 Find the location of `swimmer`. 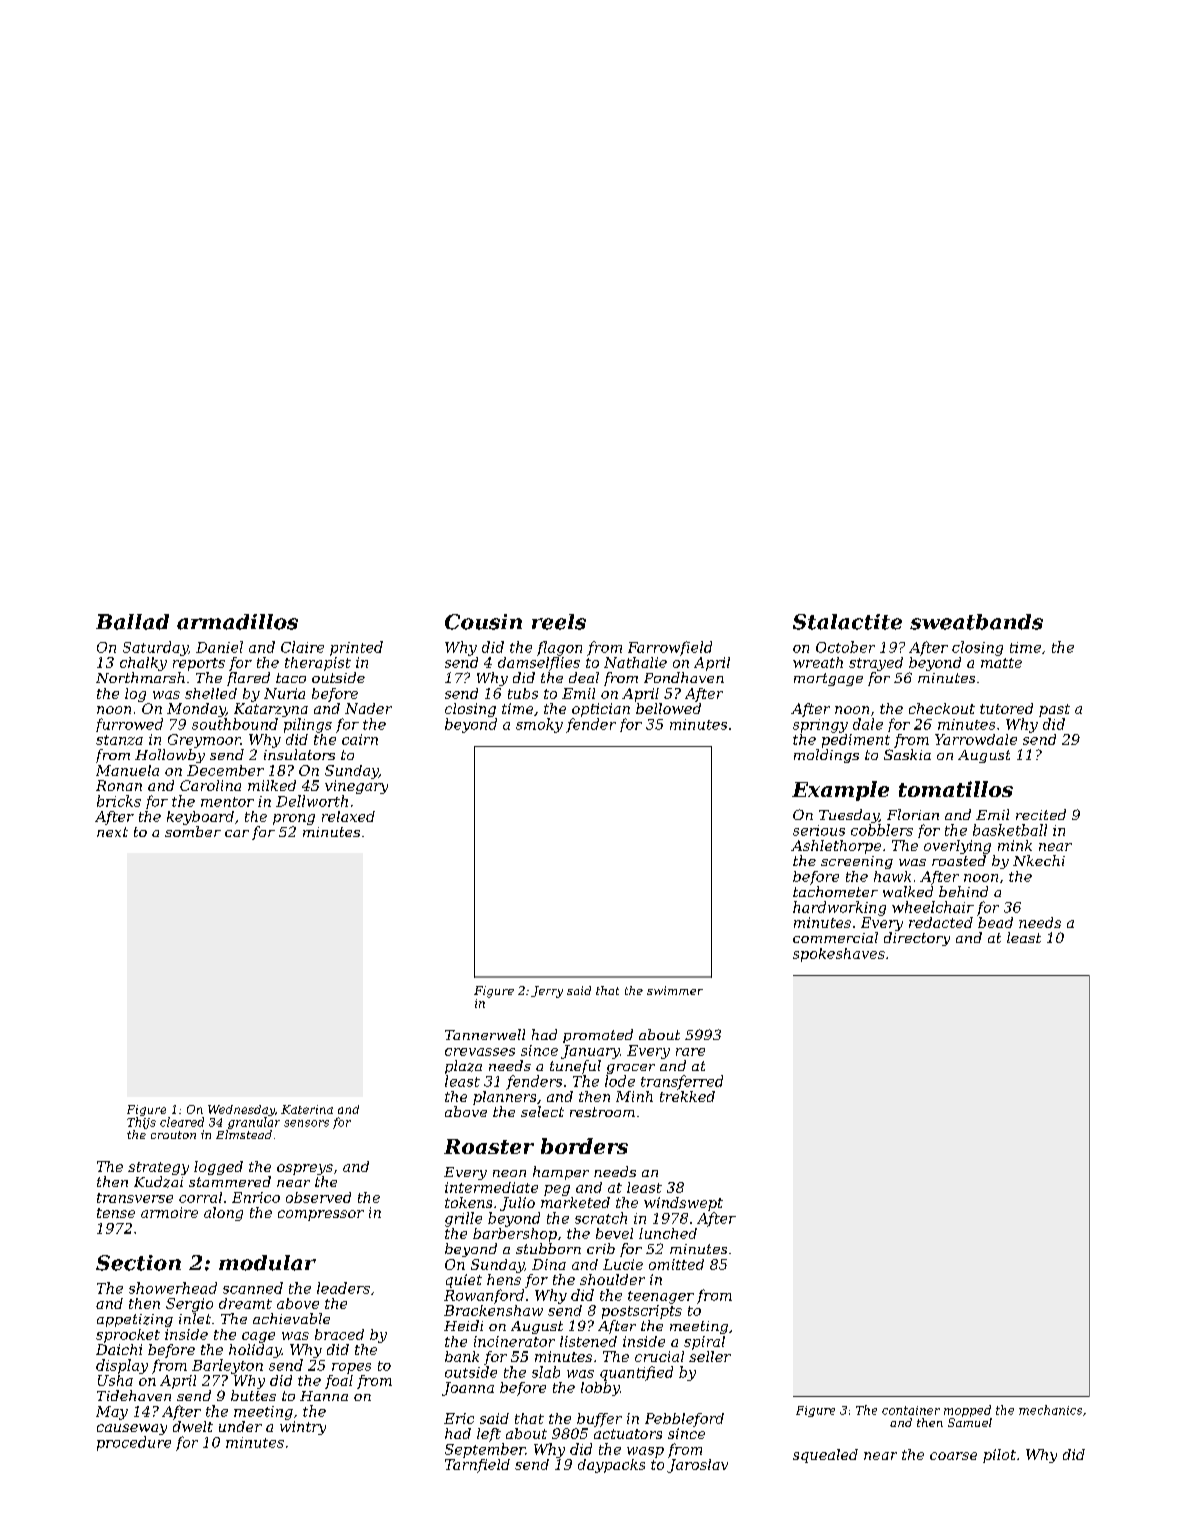

swimmer is located at coordinates (675, 990).
